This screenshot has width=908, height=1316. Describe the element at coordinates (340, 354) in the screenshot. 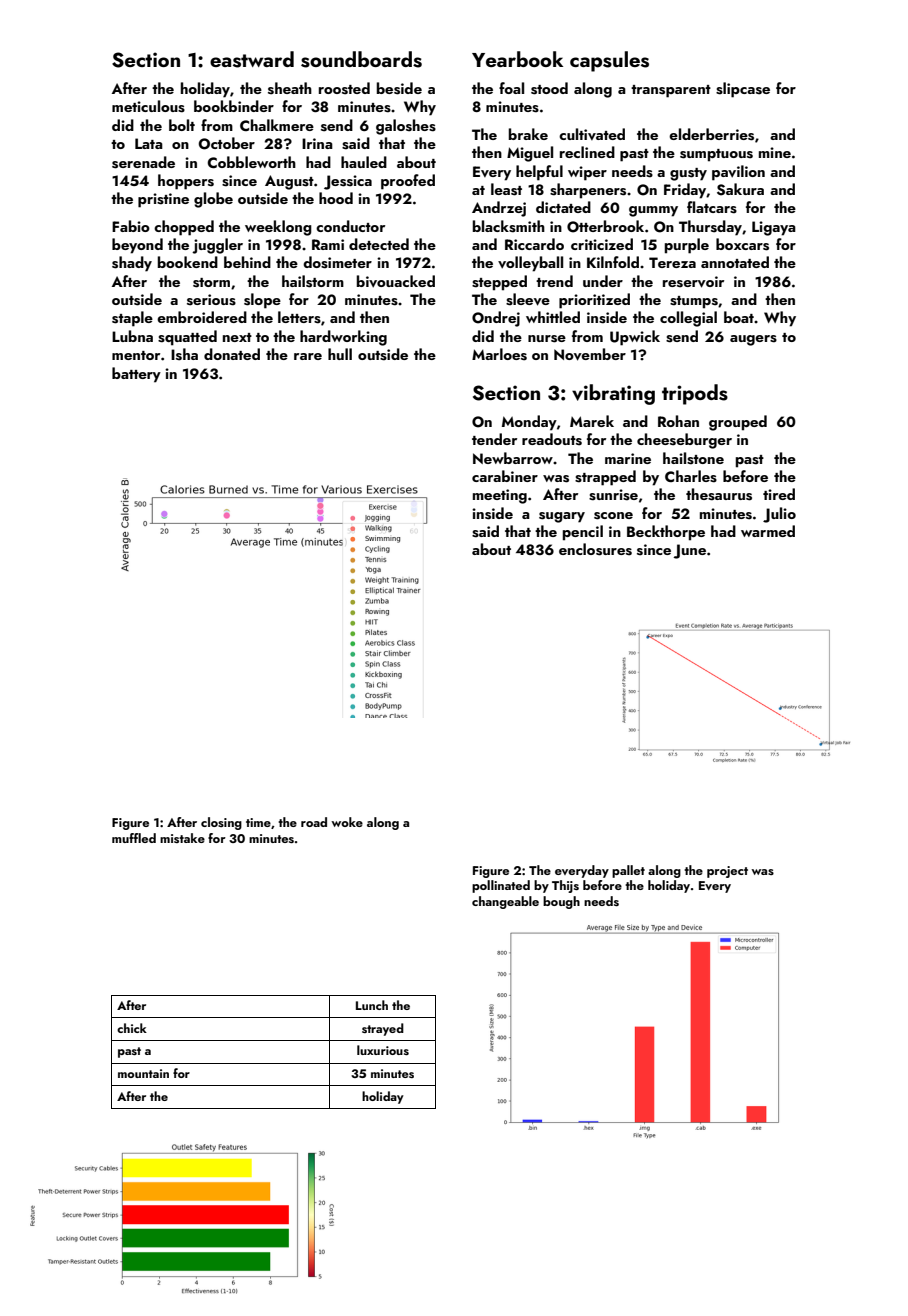

I see `hull` at that location.
